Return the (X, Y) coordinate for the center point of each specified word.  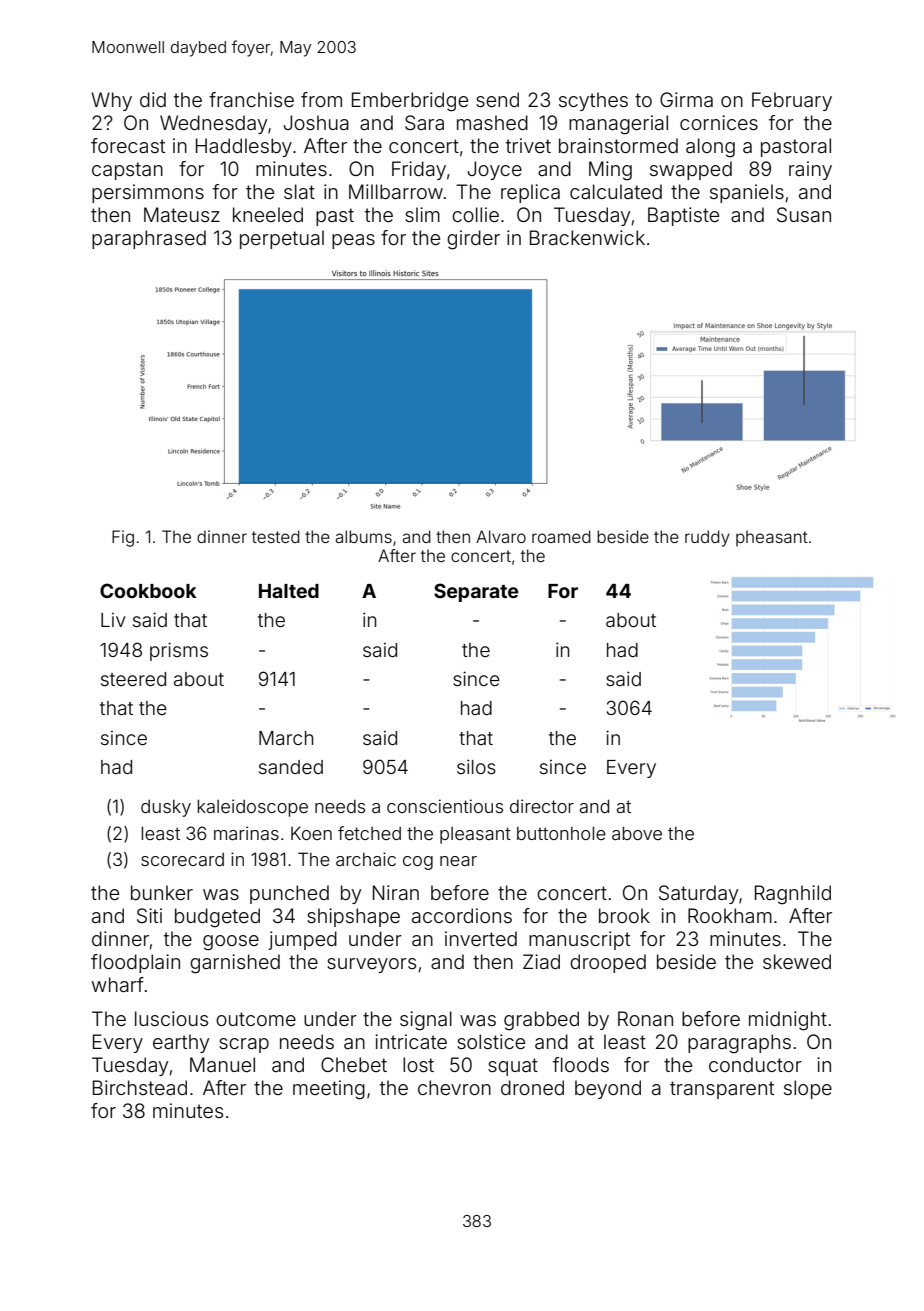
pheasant (772, 538)
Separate (476, 592)
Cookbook (148, 590)
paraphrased (149, 239)
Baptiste (683, 216)
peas (353, 241)
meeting (329, 1090)
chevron (454, 1087)
